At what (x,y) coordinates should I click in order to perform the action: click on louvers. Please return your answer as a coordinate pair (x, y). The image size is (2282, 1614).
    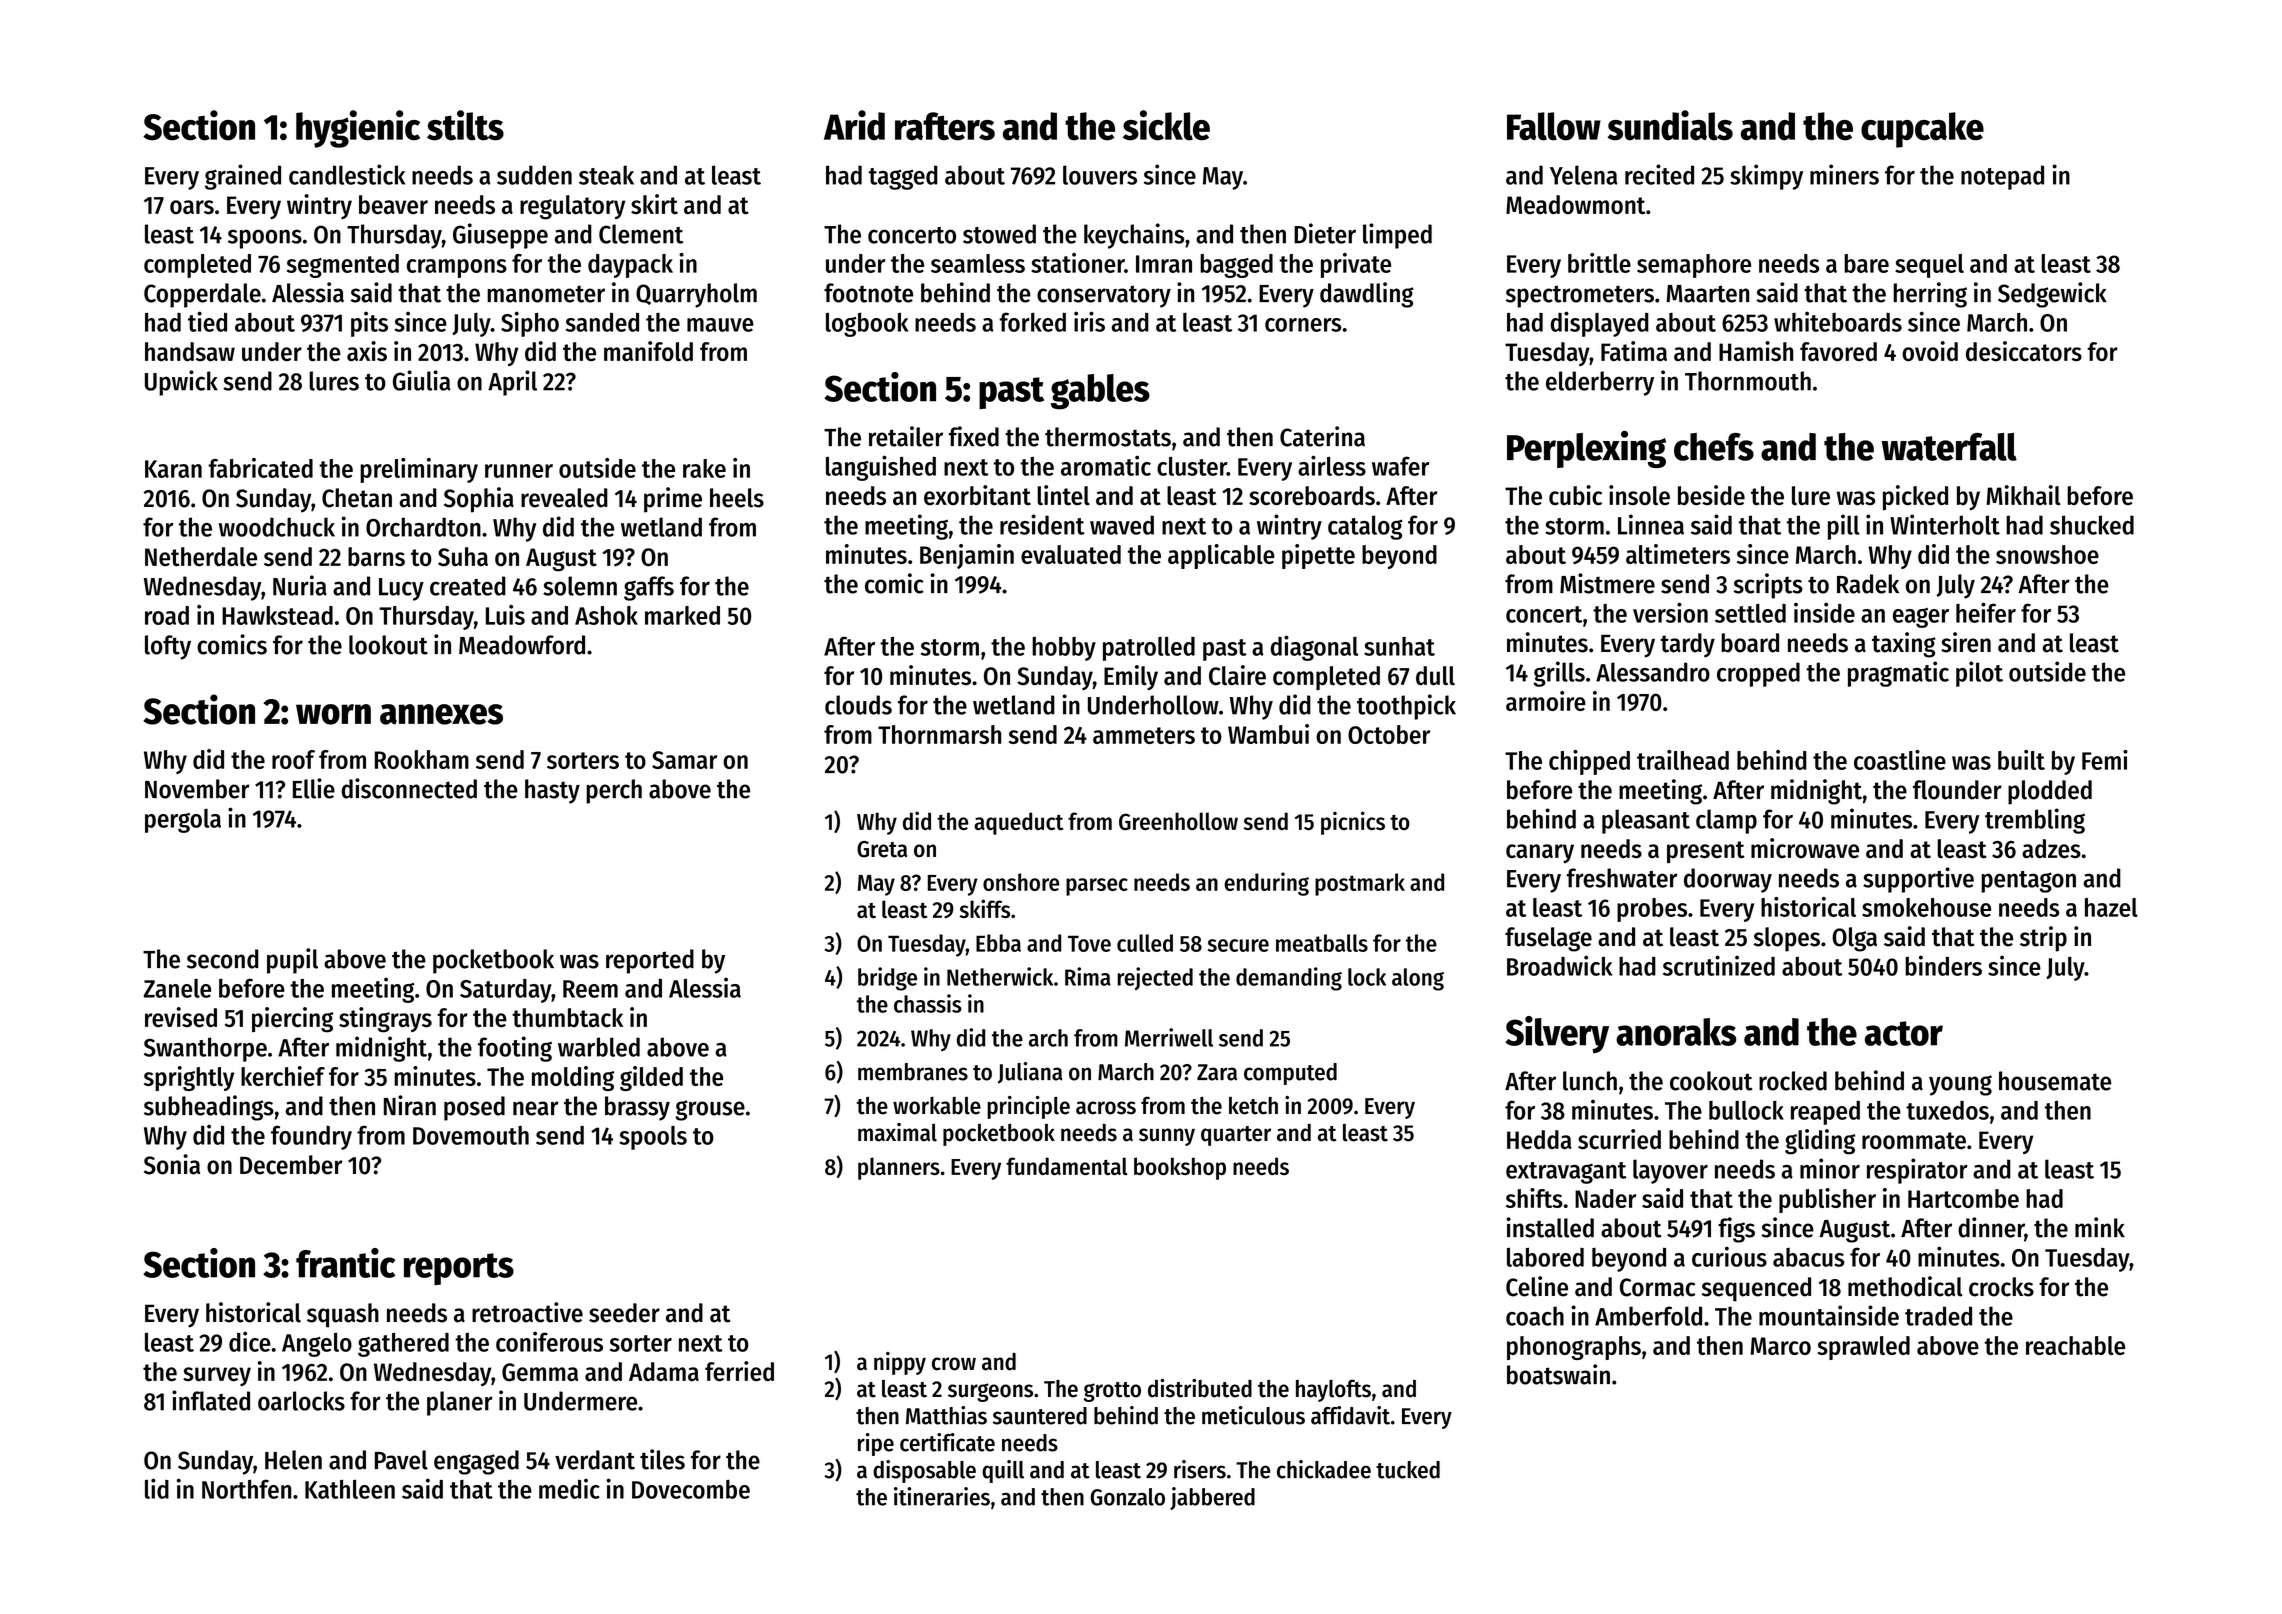
    Looking at the image, I should click on (1100, 175).
